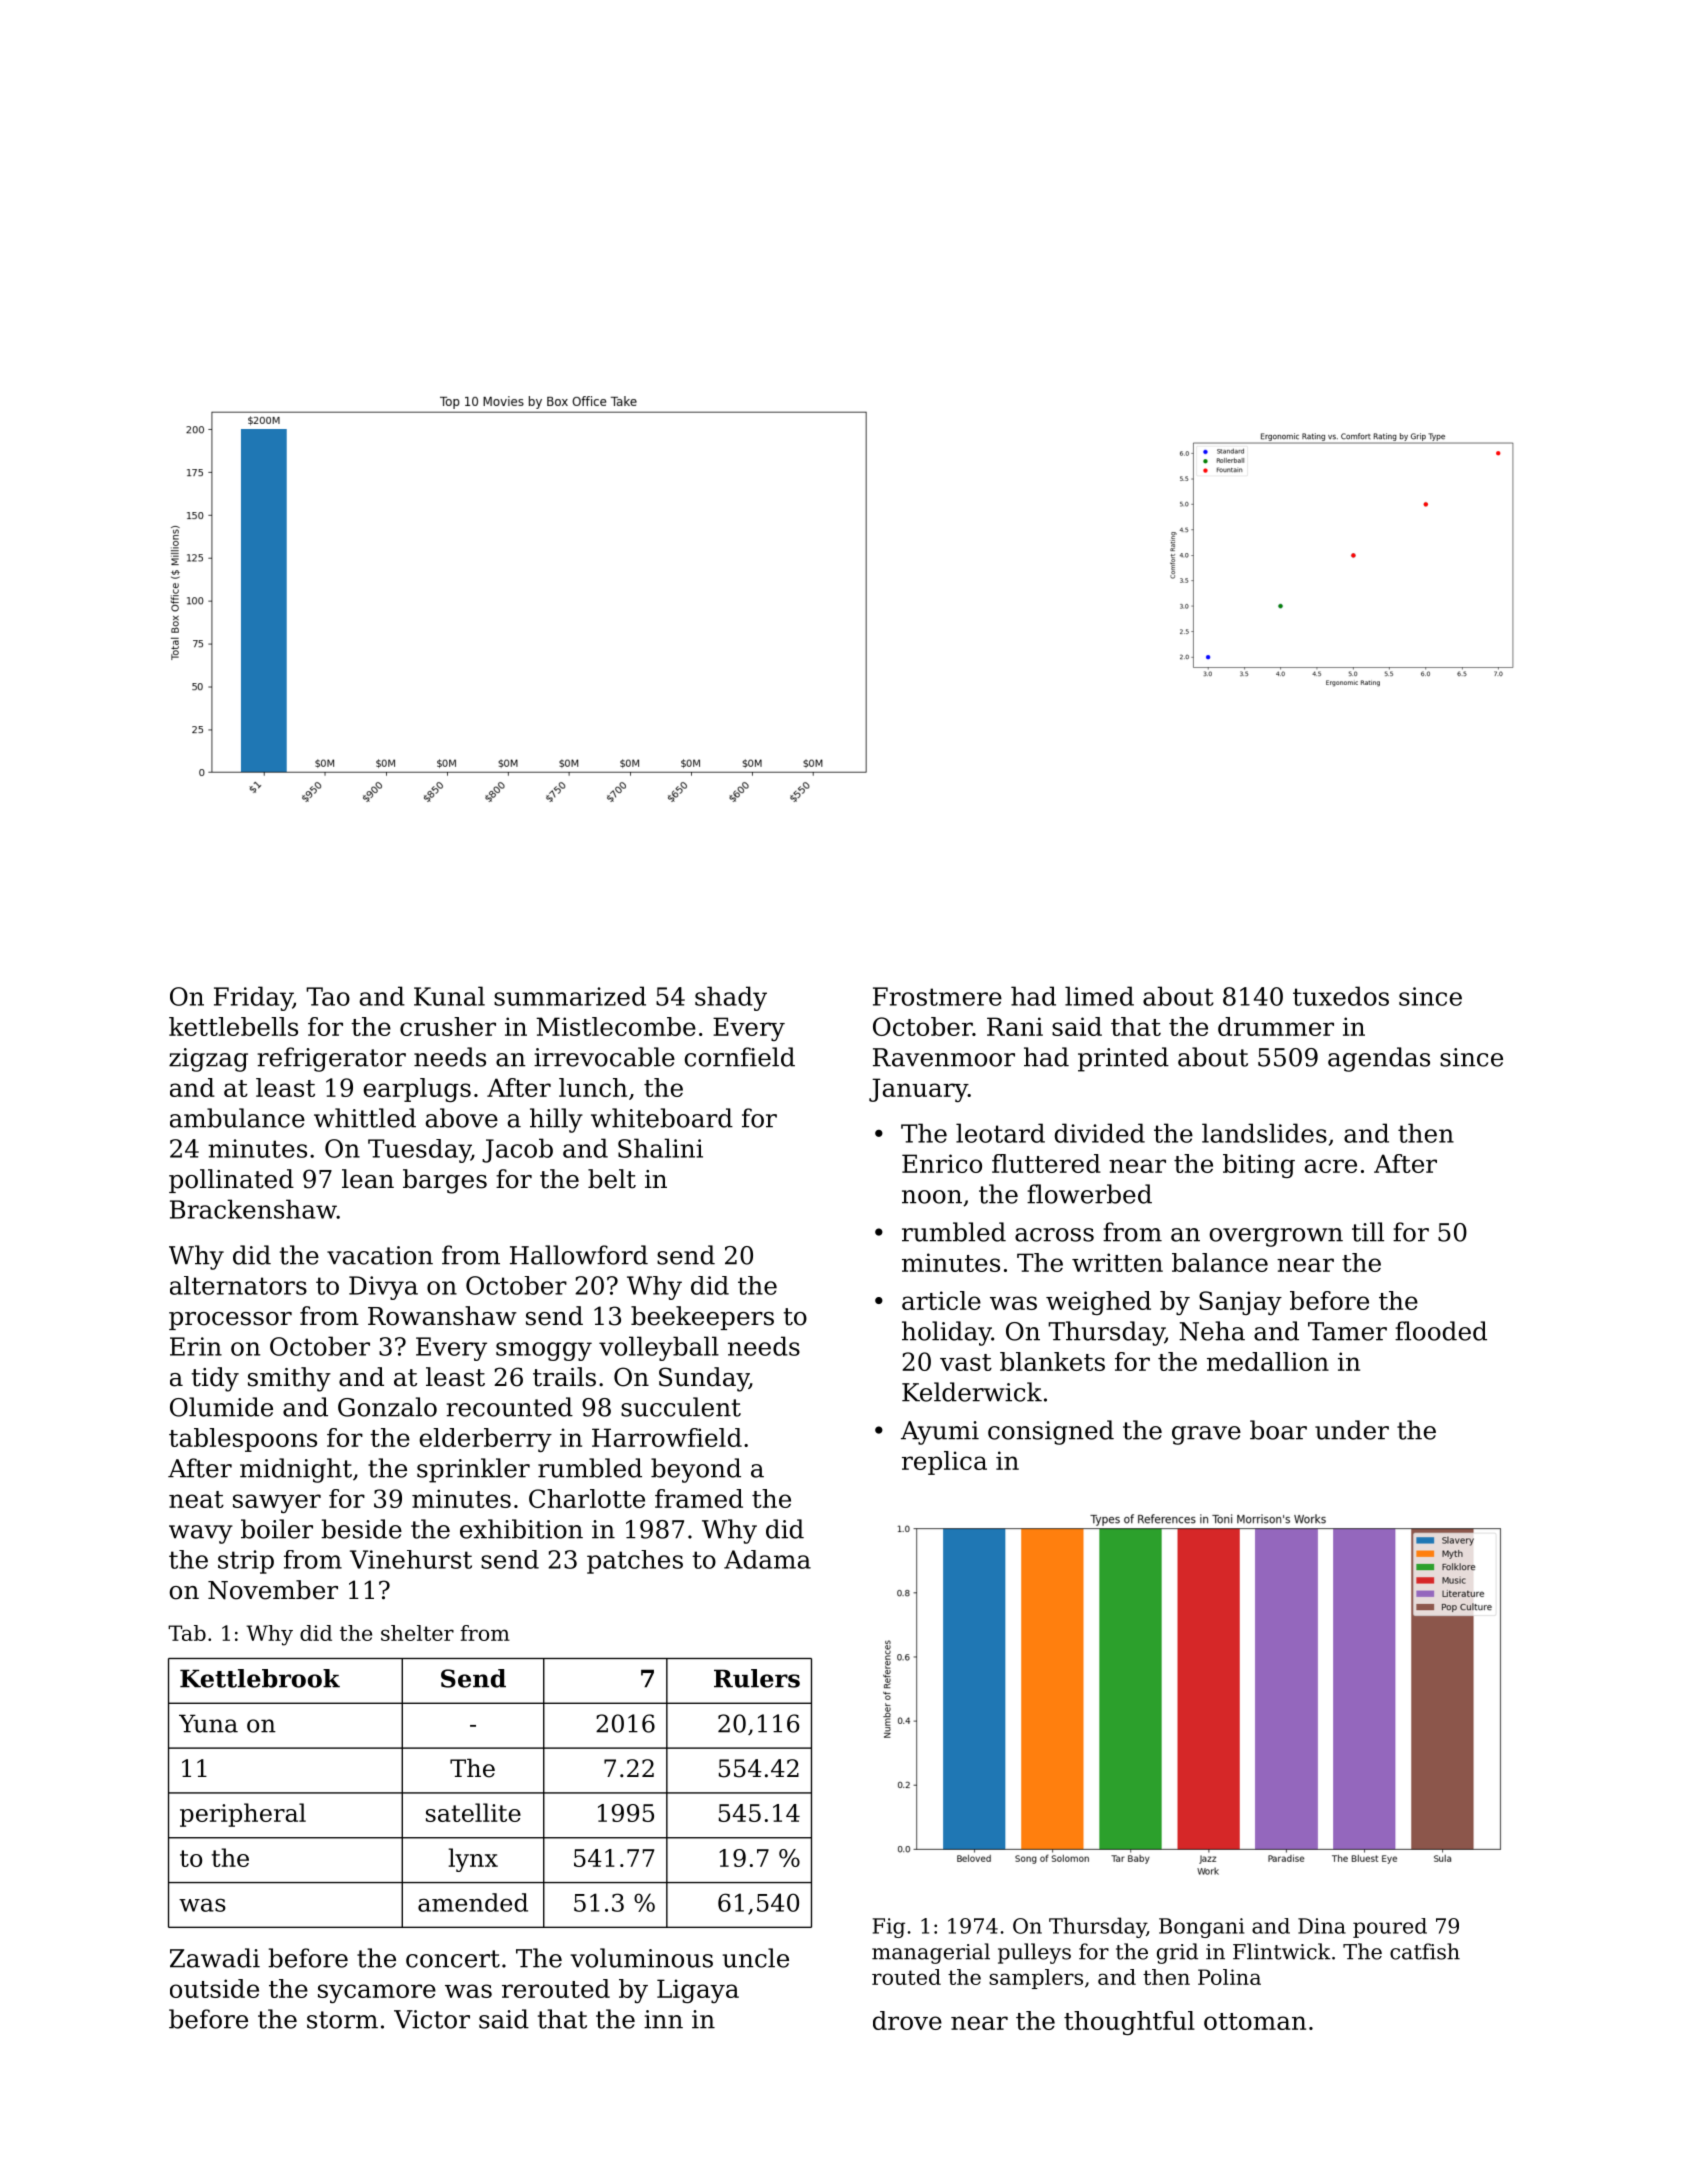  I want to click on tuxedos, so click(1341, 996).
